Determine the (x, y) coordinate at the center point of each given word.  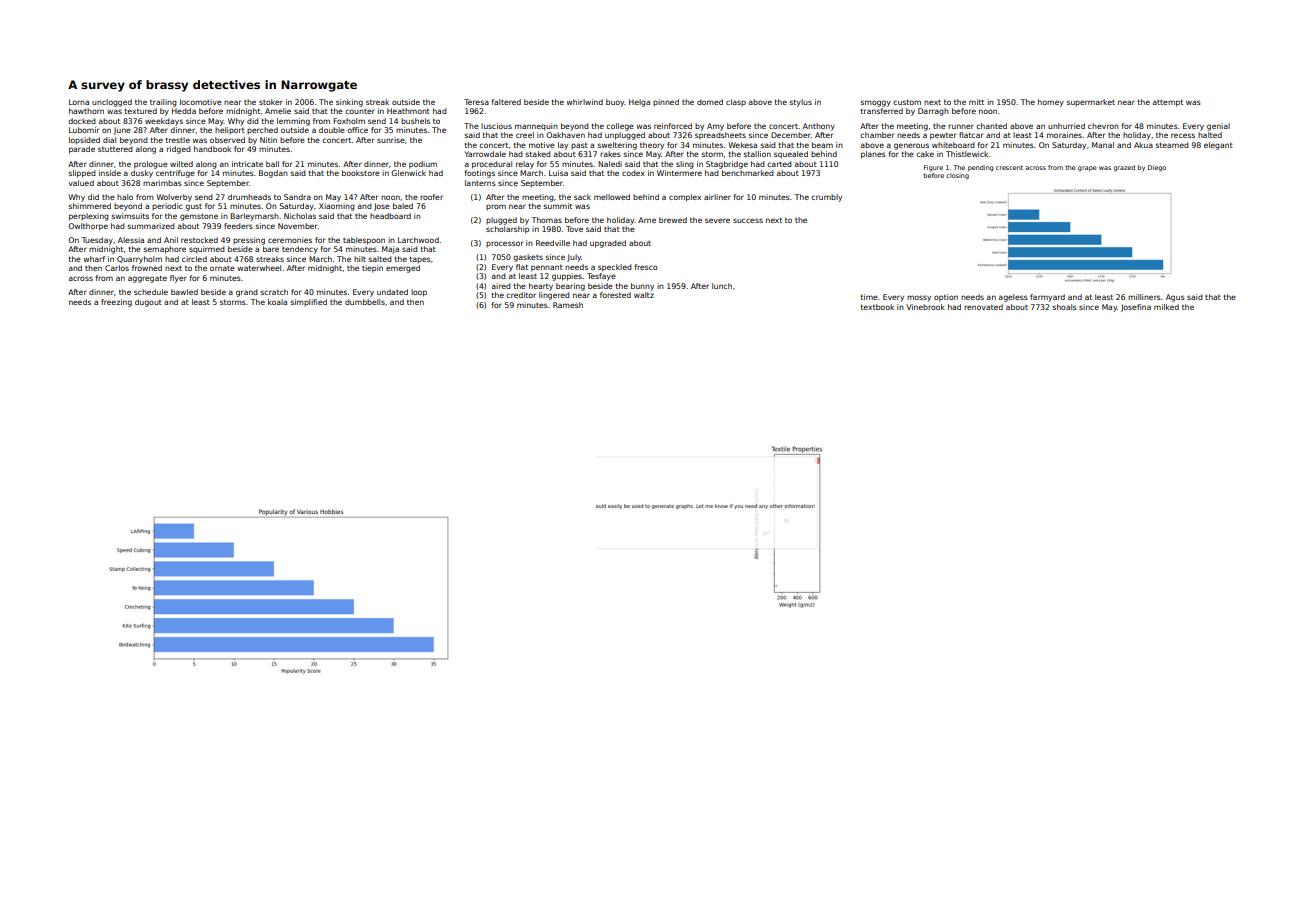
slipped (82, 174)
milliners (1144, 297)
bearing (570, 287)
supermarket (1091, 102)
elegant (1218, 146)
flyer (178, 279)
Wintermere (679, 173)
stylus (801, 103)
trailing (163, 103)
